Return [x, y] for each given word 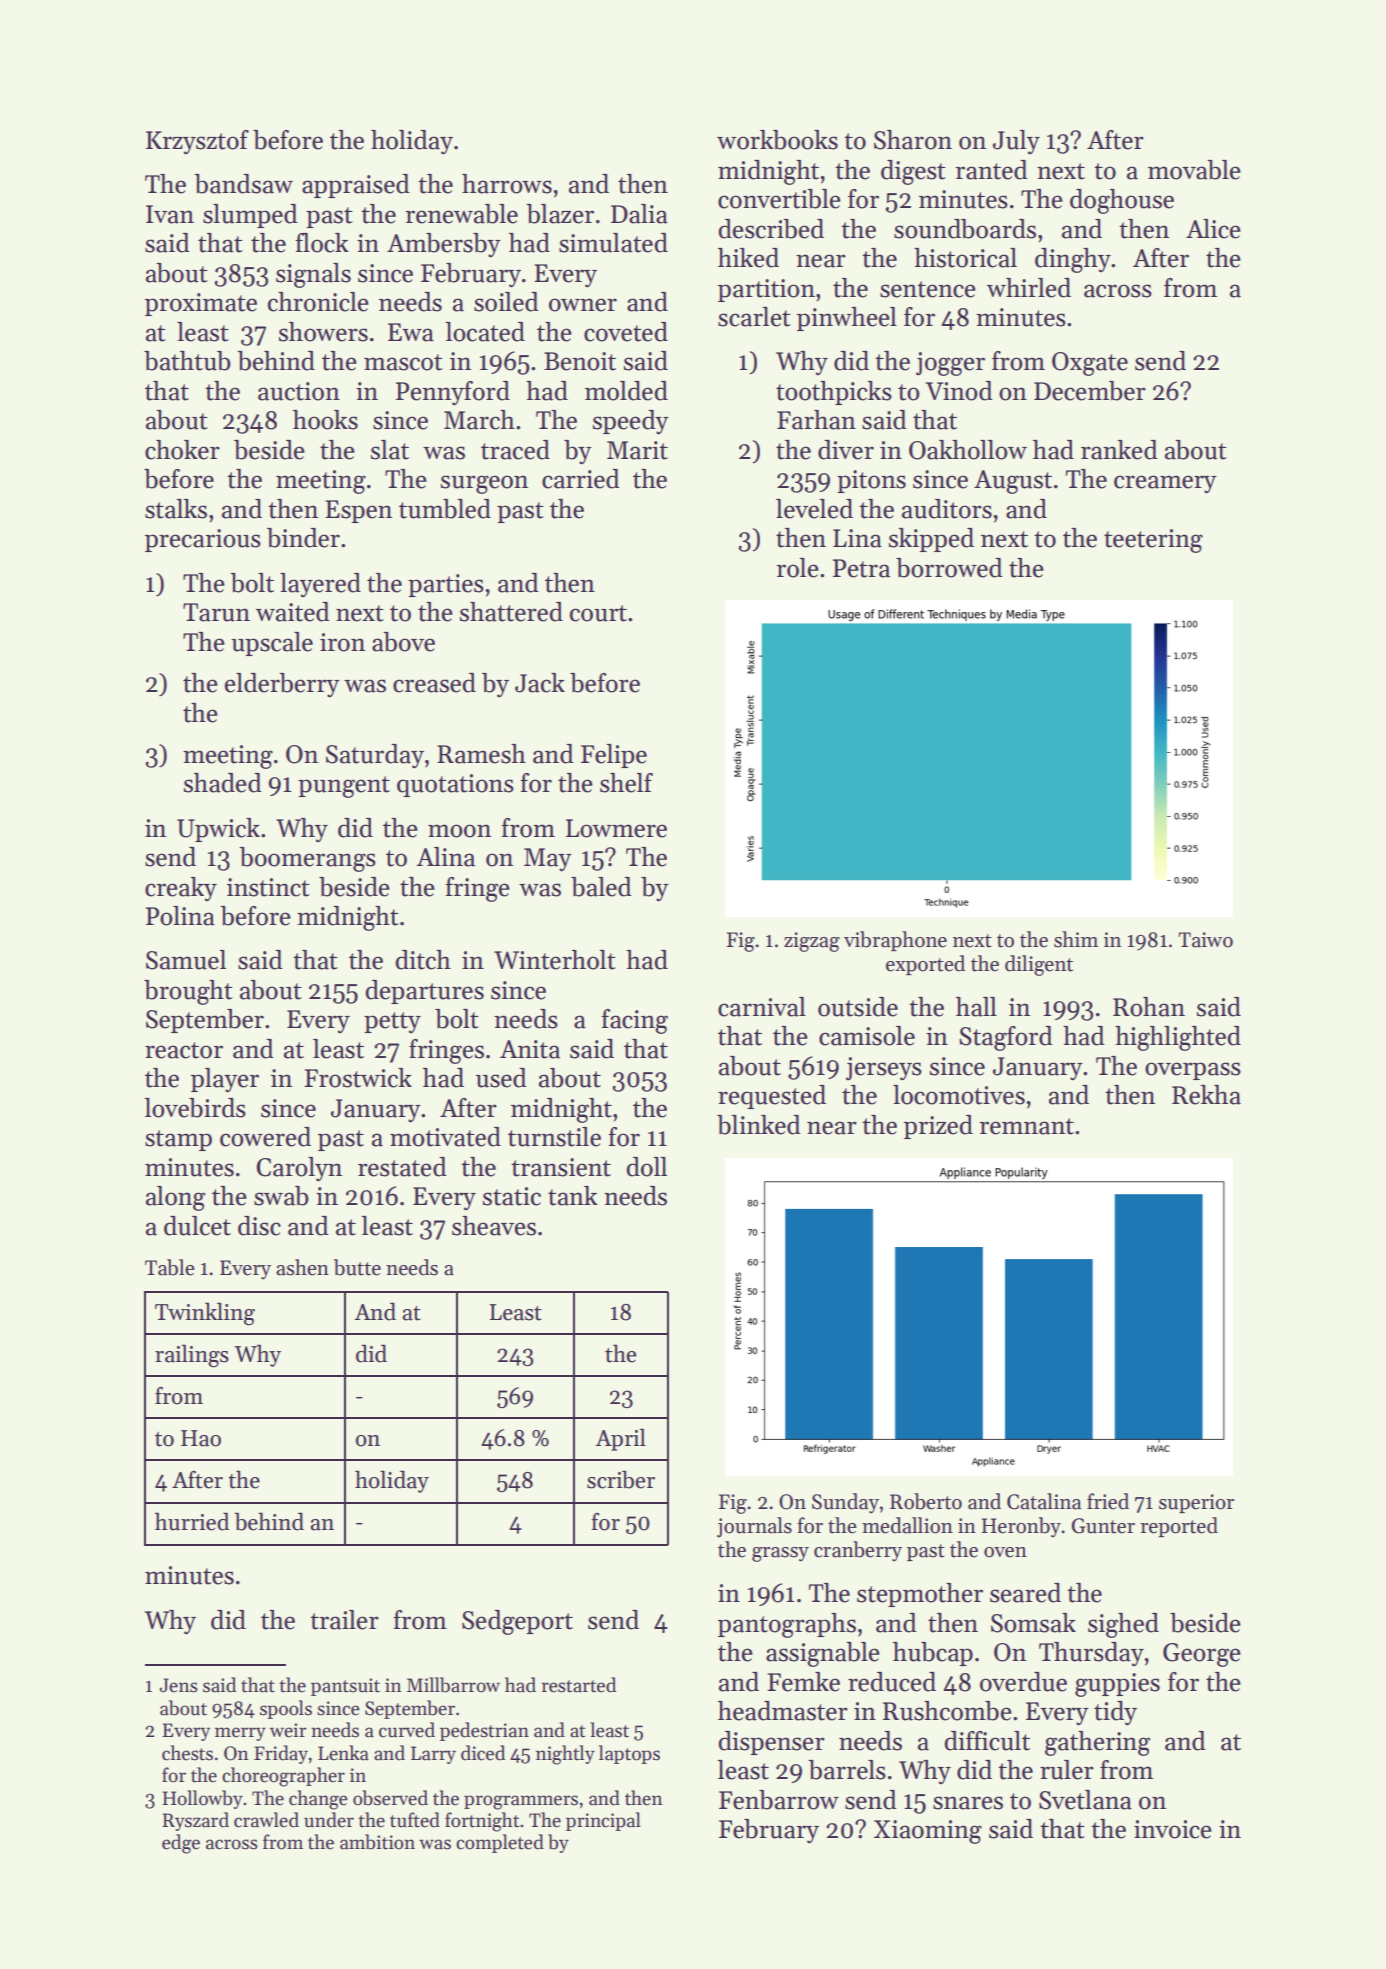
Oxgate [1090, 364]
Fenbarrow [779, 1800]
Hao [201, 1438]
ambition [377, 1842]
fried [1108, 1501]
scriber [621, 1479]
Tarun [216, 612]
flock [322, 243]
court [598, 613]
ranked [1119, 450]
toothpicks [834, 393]
